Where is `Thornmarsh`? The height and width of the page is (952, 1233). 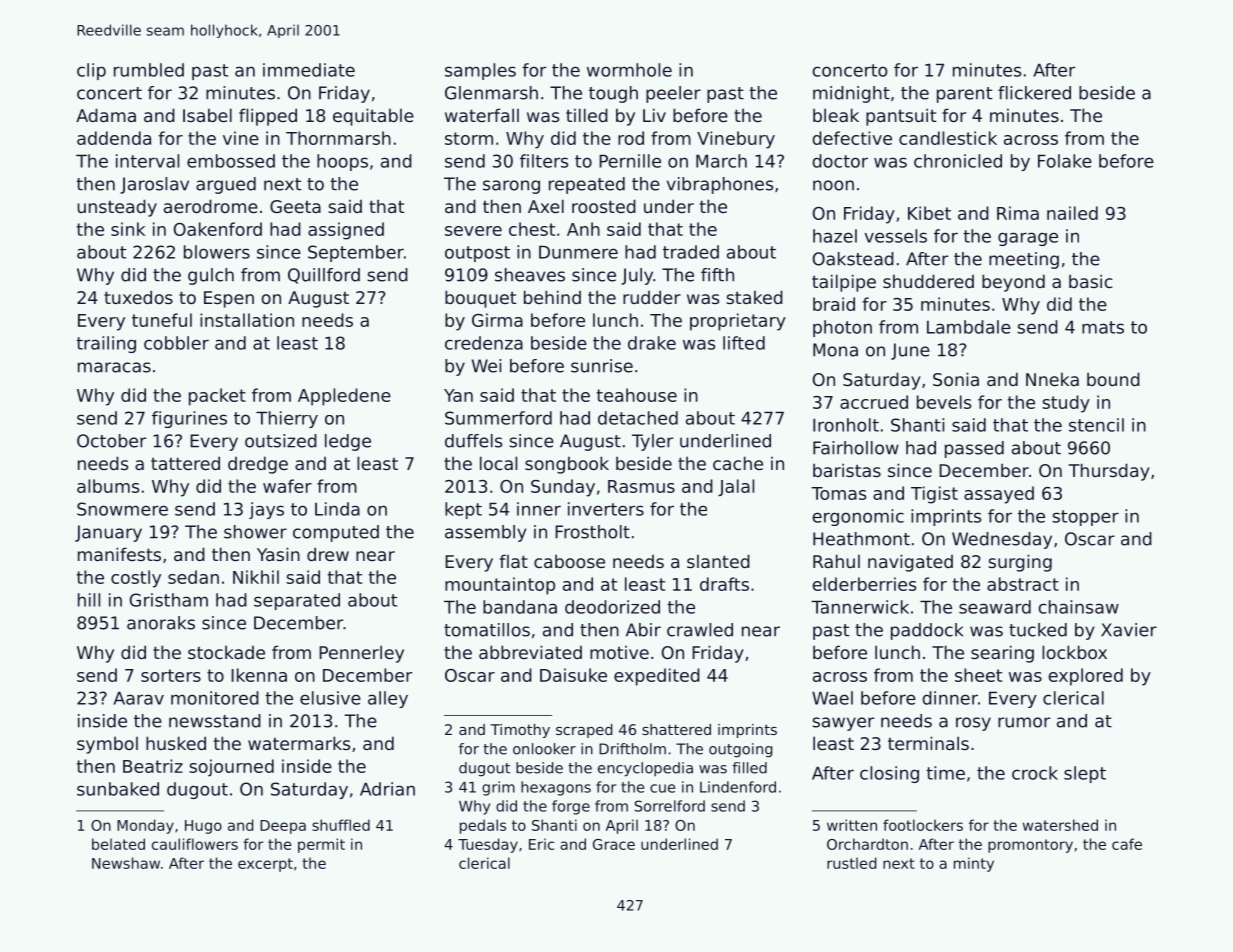 Thornmarsh is located at coordinates (338, 138).
